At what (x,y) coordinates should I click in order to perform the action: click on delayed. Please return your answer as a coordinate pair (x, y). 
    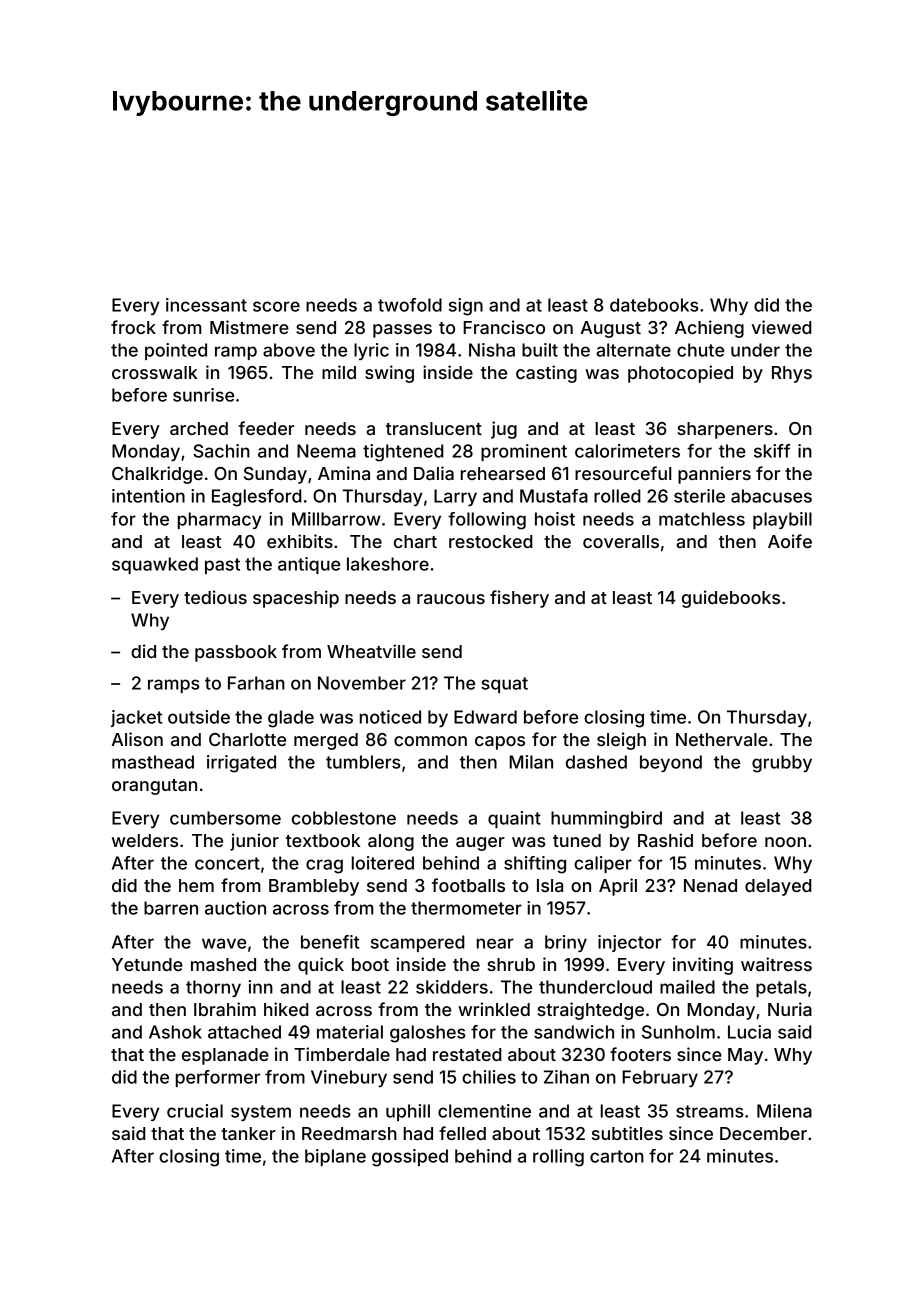
    Looking at the image, I should click on (778, 887).
